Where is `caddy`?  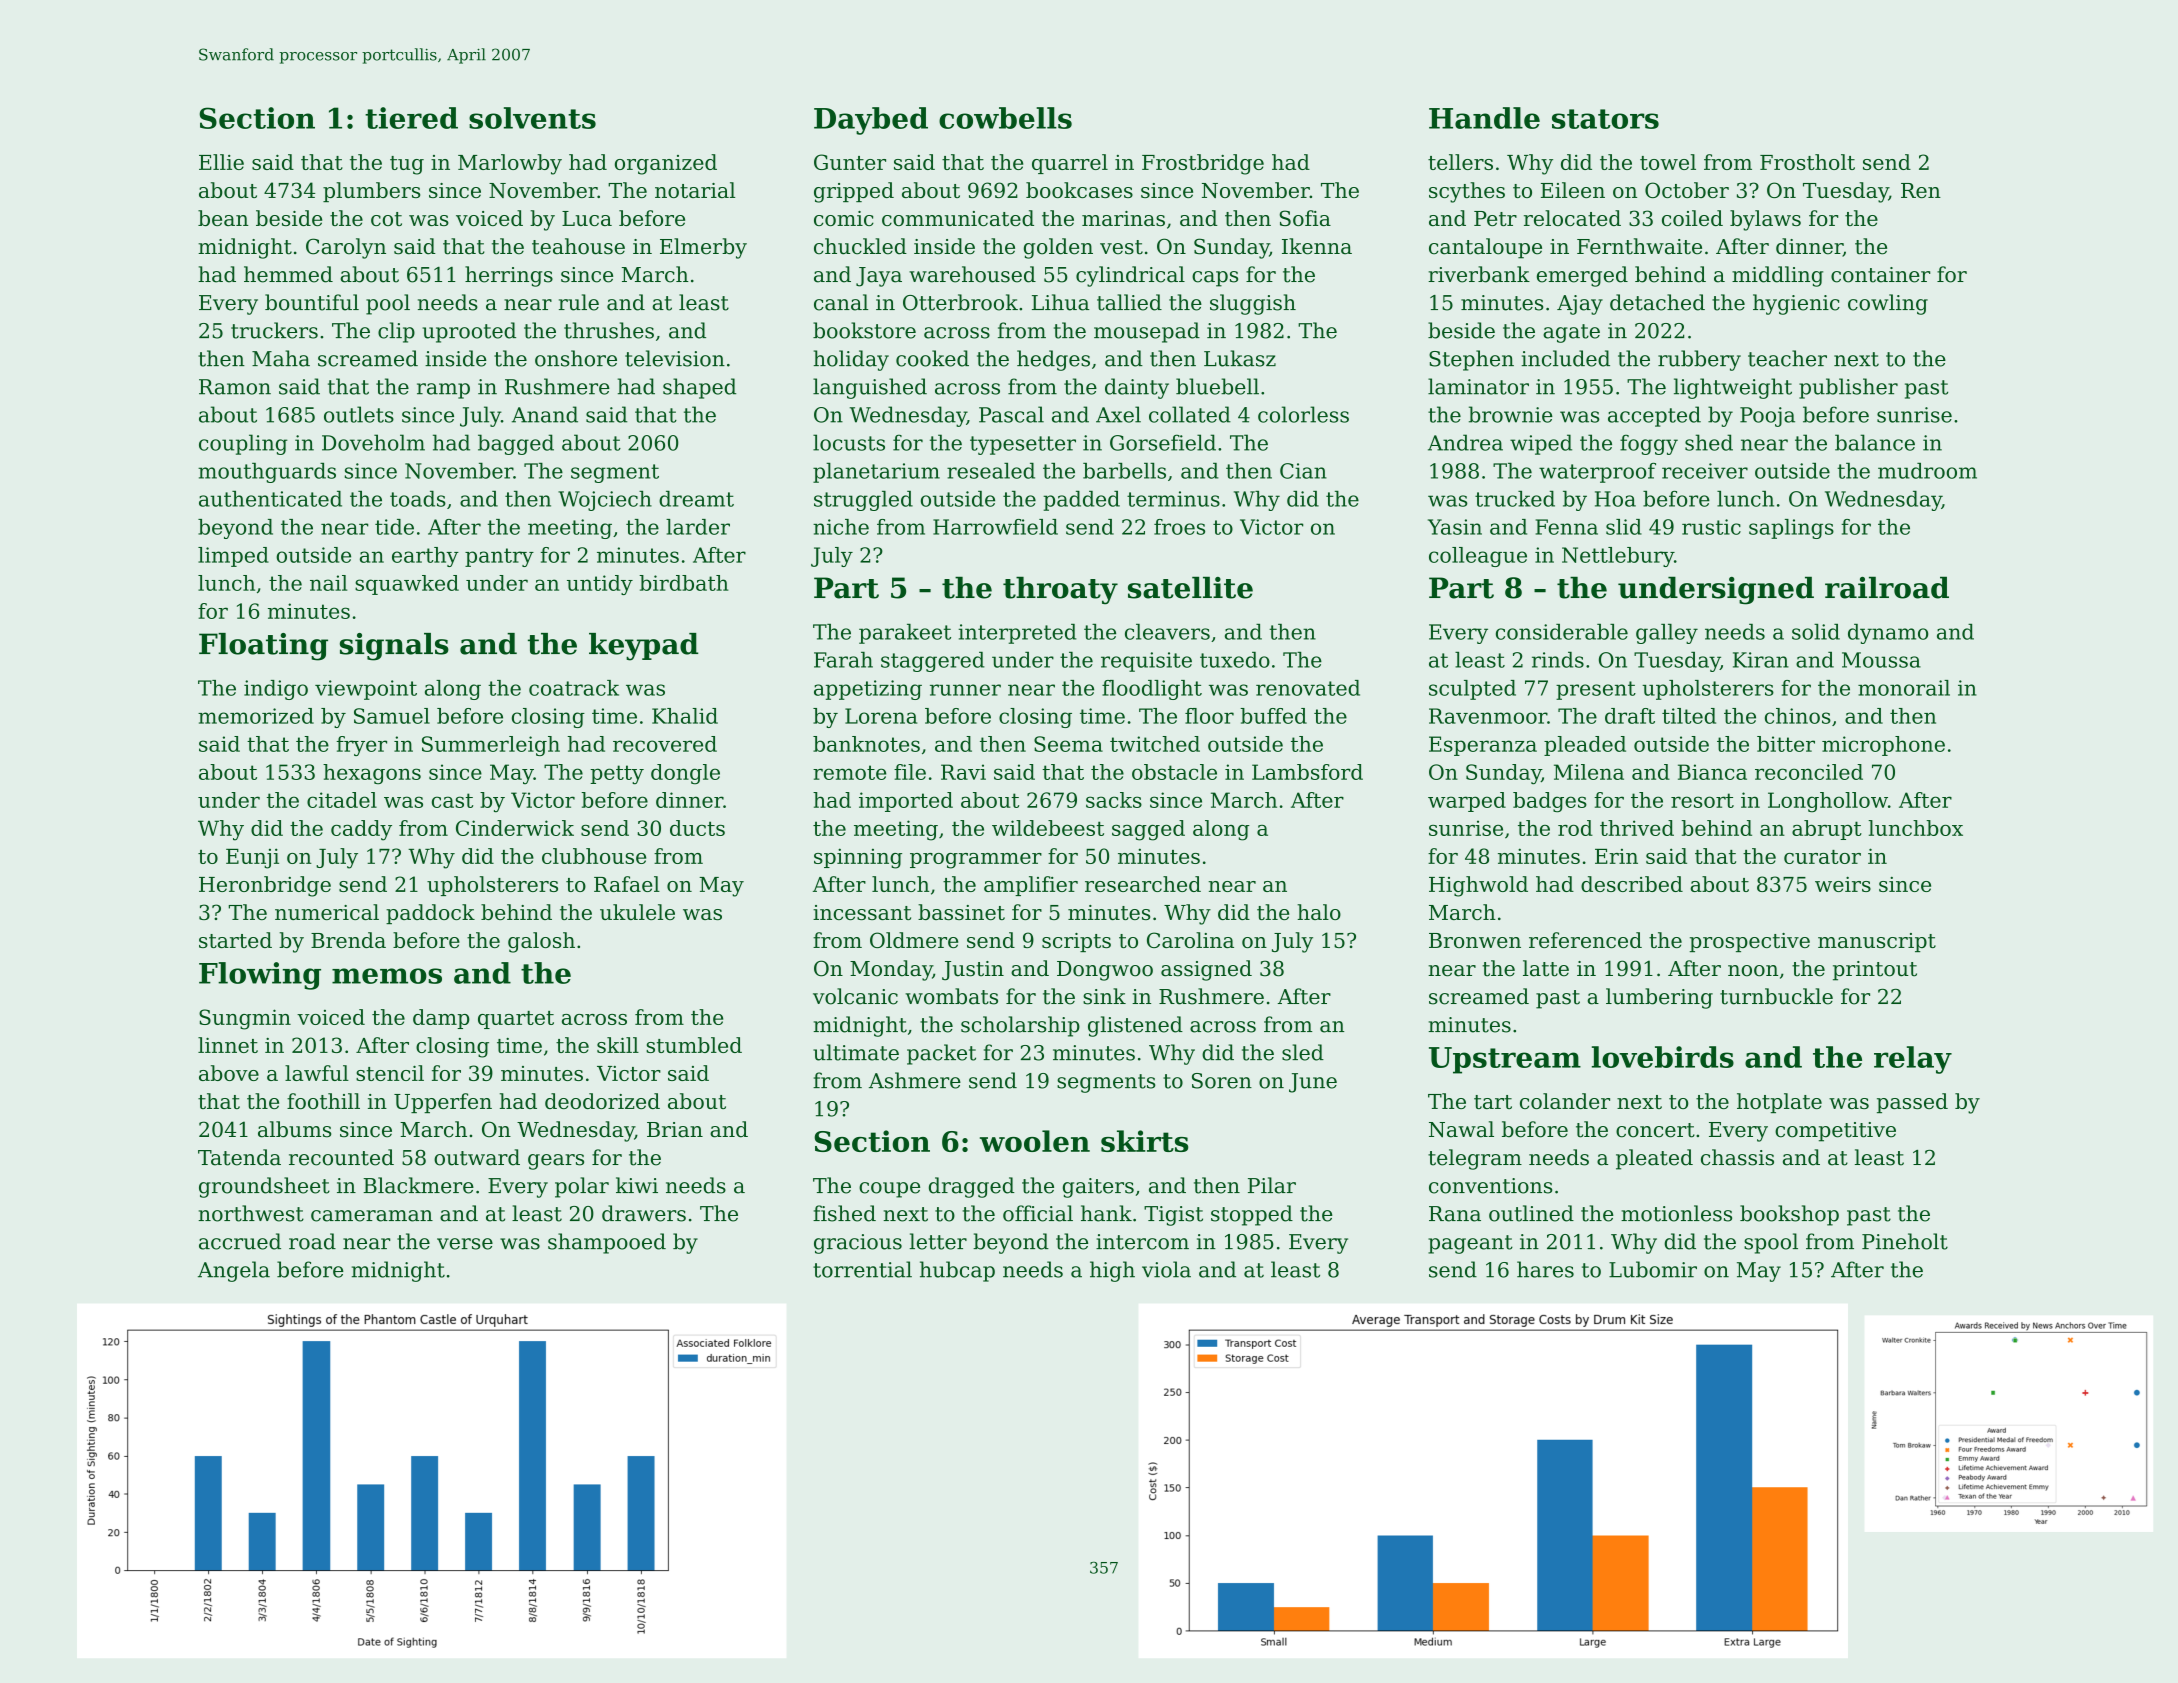 caddy is located at coordinates (361, 830).
